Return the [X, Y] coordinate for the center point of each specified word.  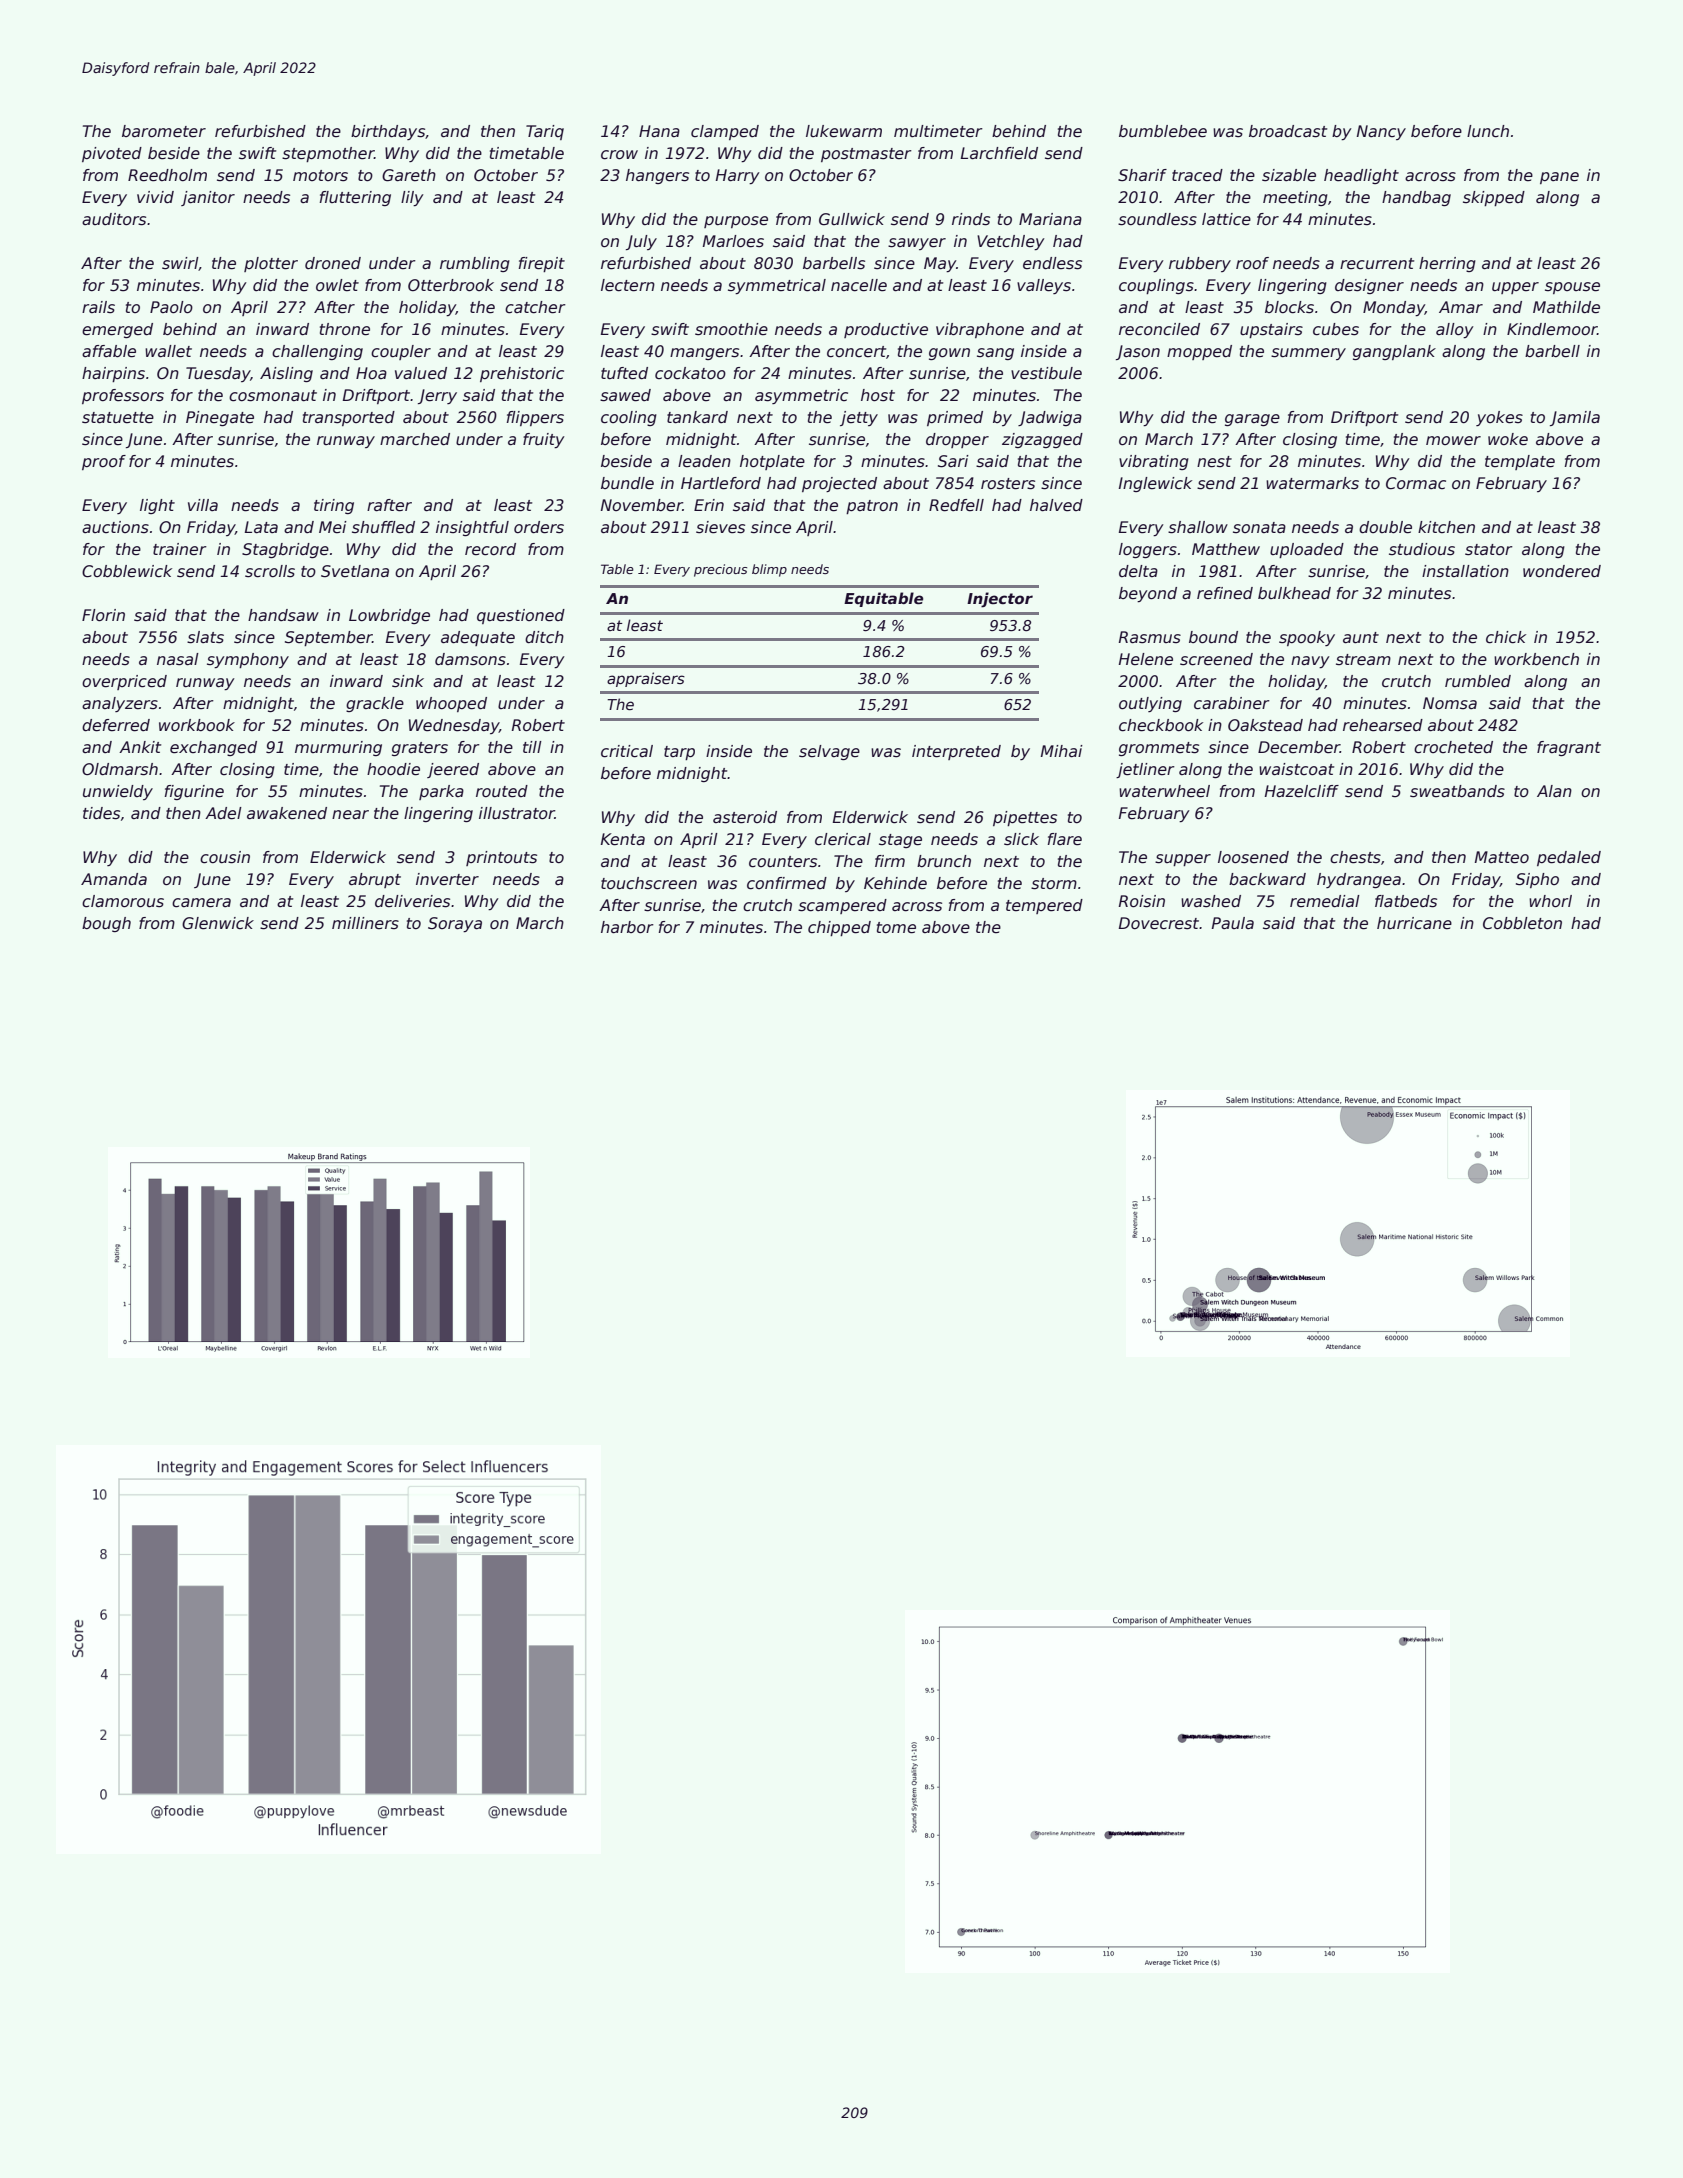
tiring [334, 506]
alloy [1455, 330]
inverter [447, 879]
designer [1369, 286]
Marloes [733, 241]
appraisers [646, 679]
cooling [629, 418]
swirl [180, 263]
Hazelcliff [1302, 791]
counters [783, 862]
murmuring [338, 748]
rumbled [1478, 681]
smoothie [731, 329]
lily [412, 198]
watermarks [1312, 483]
